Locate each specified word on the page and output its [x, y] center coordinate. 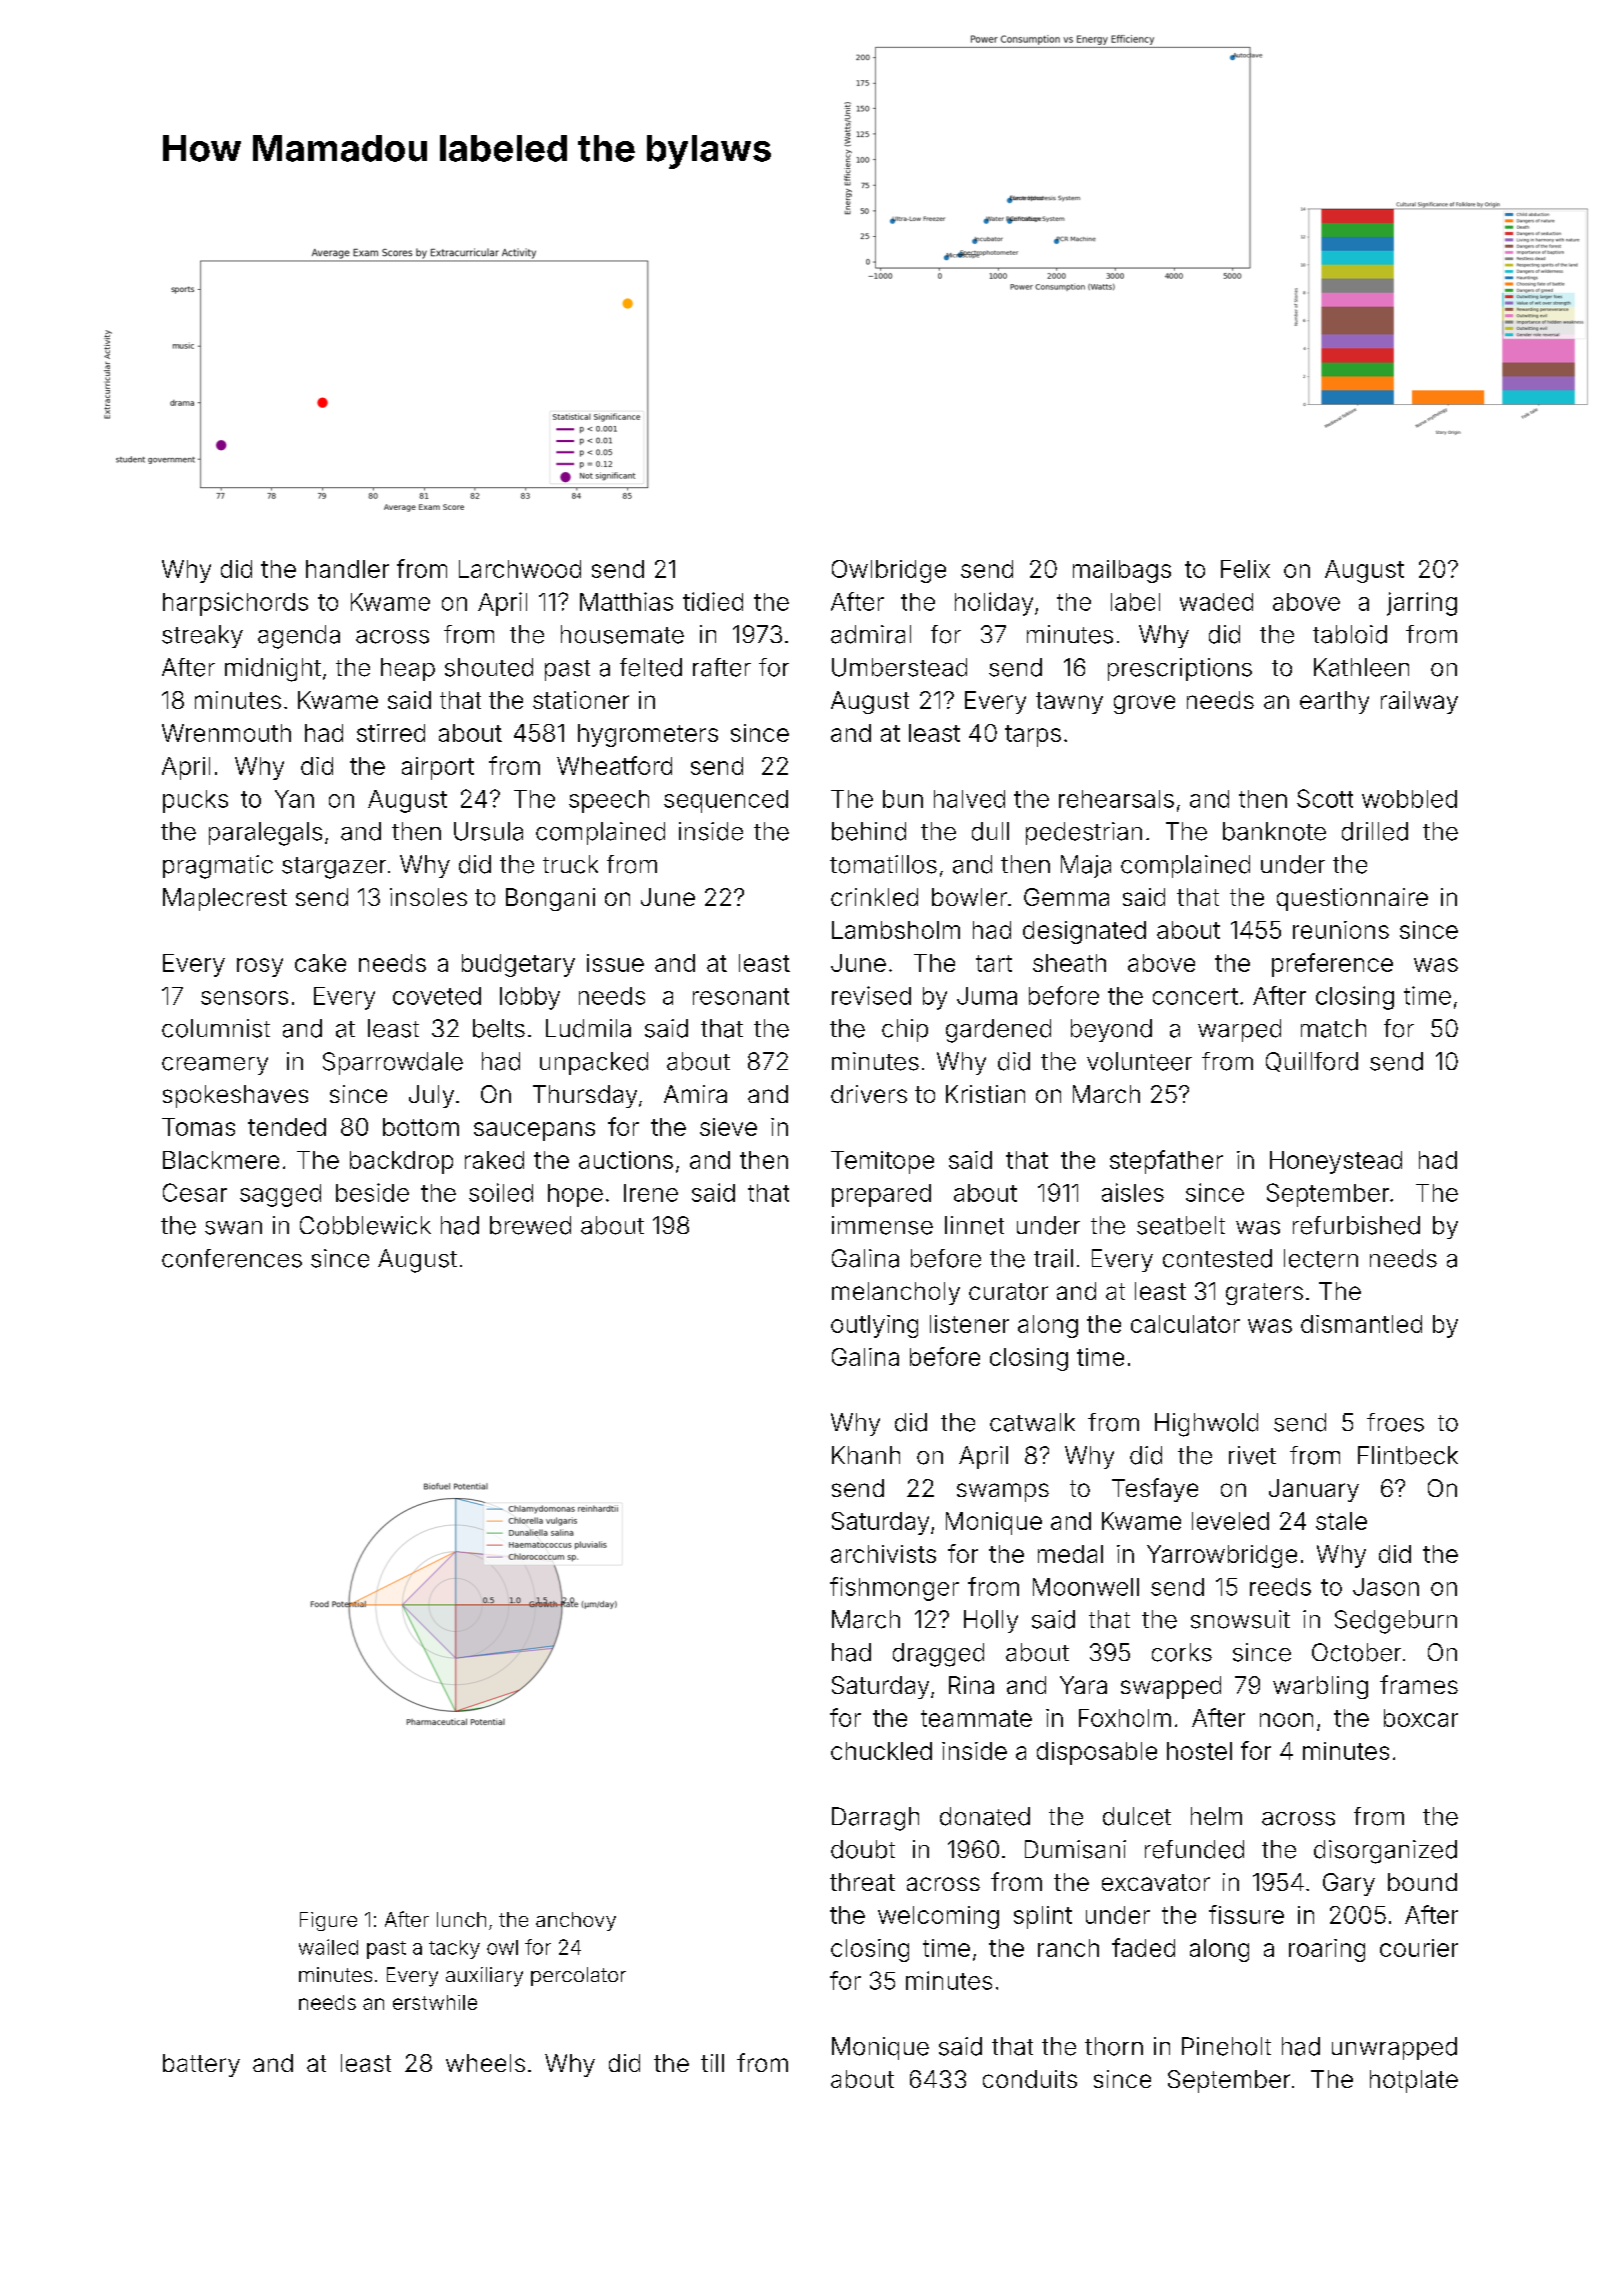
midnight [273, 670]
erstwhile [435, 2002]
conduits [1030, 2079]
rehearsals [1116, 799]
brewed [530, 1225]
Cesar [195, 1192]
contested [1217, 1258]
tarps [1033, 736]
